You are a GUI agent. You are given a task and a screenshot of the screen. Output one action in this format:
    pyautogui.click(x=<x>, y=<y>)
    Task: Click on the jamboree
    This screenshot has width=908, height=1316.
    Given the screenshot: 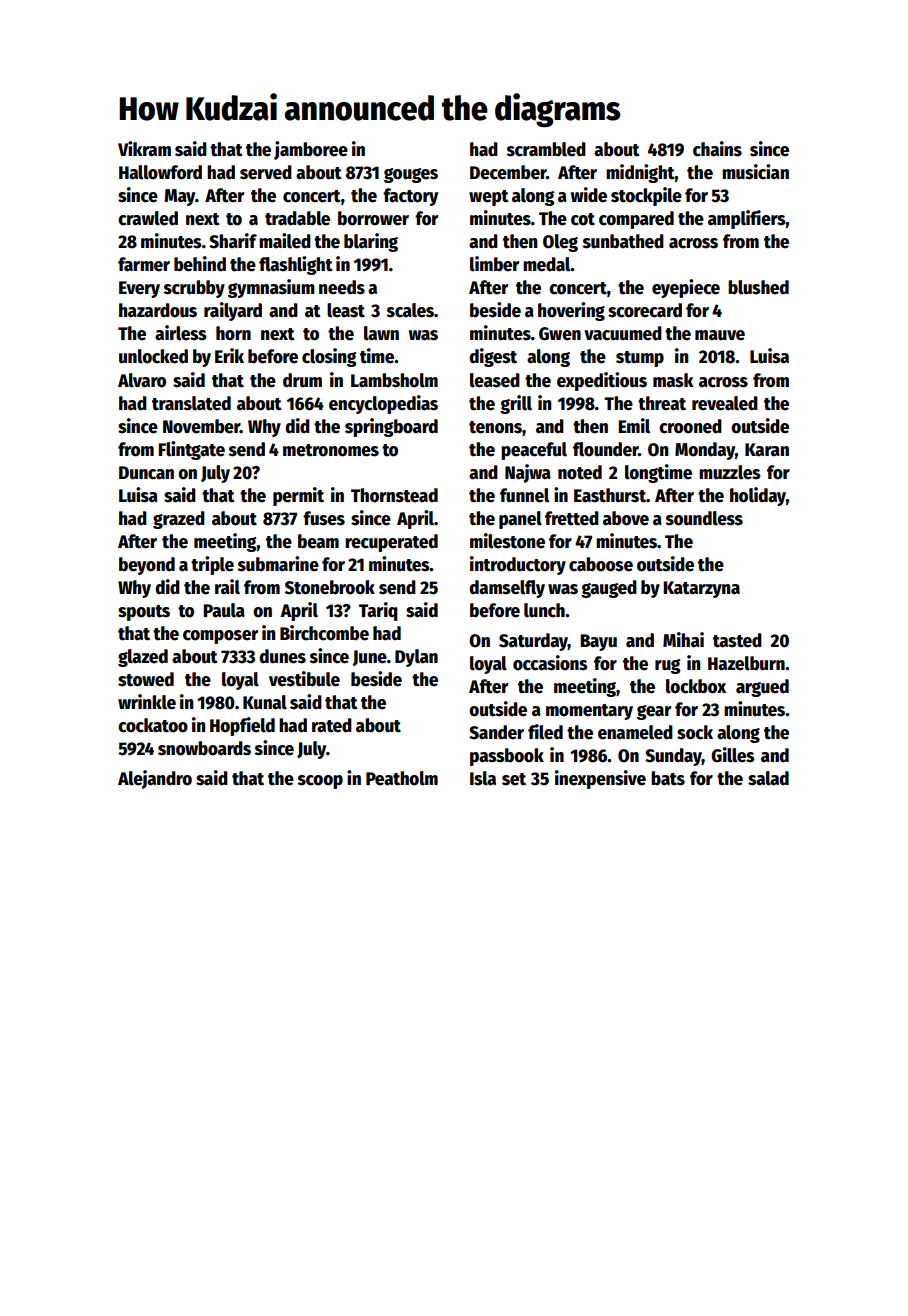 What is the action you would take?
    pyautogui.click(x=311, y=150)
